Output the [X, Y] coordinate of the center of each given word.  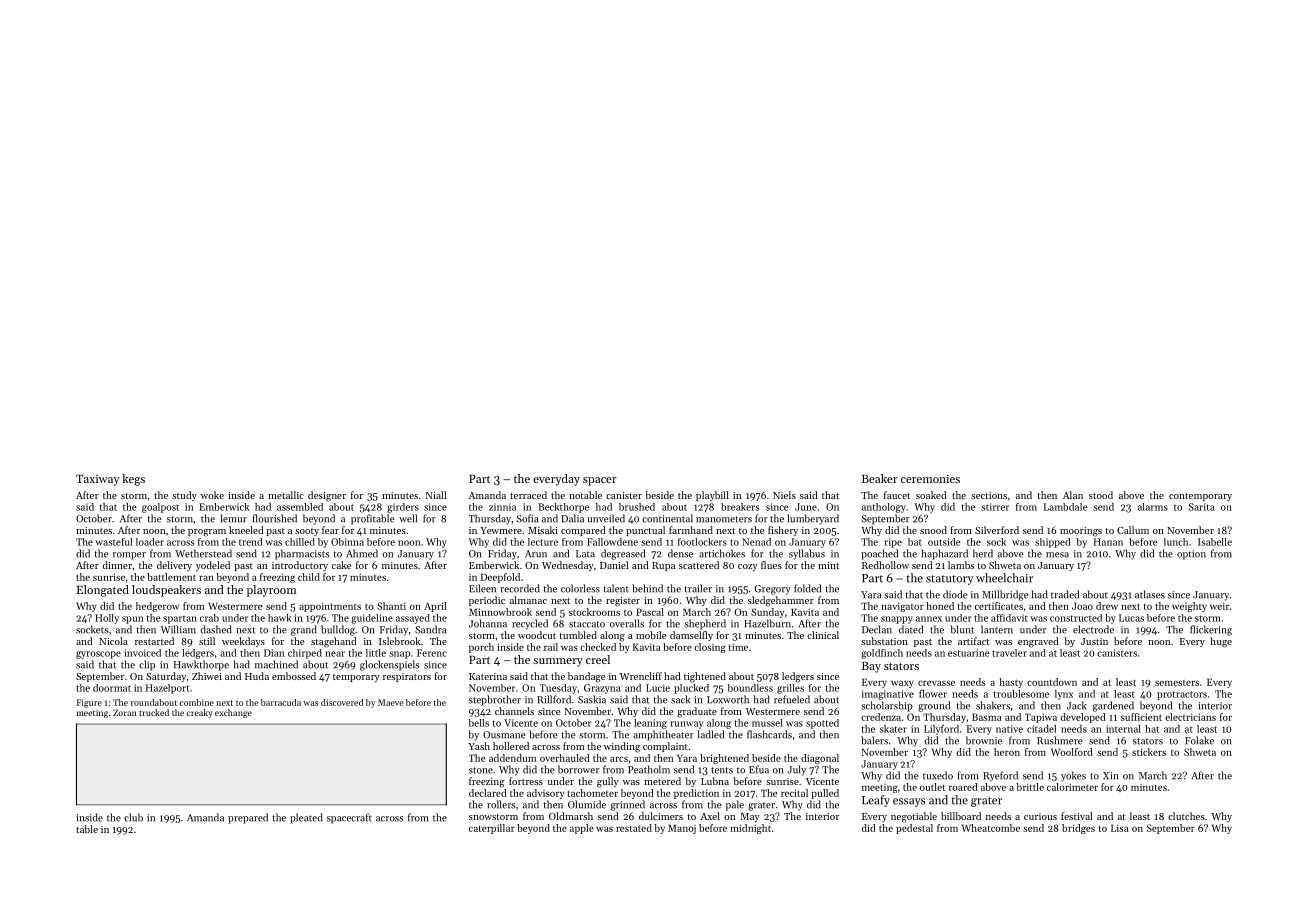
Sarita [1202, 507]
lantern [997, 629]
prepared [248, 818]
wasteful [113, 542]
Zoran [125, 712]
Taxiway [97, 480]
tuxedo [938, 775]
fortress [526, 781]
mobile [651, 635]
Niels [784, 495]
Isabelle [1215, 542]
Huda [257, 676]
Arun [536, 554]
